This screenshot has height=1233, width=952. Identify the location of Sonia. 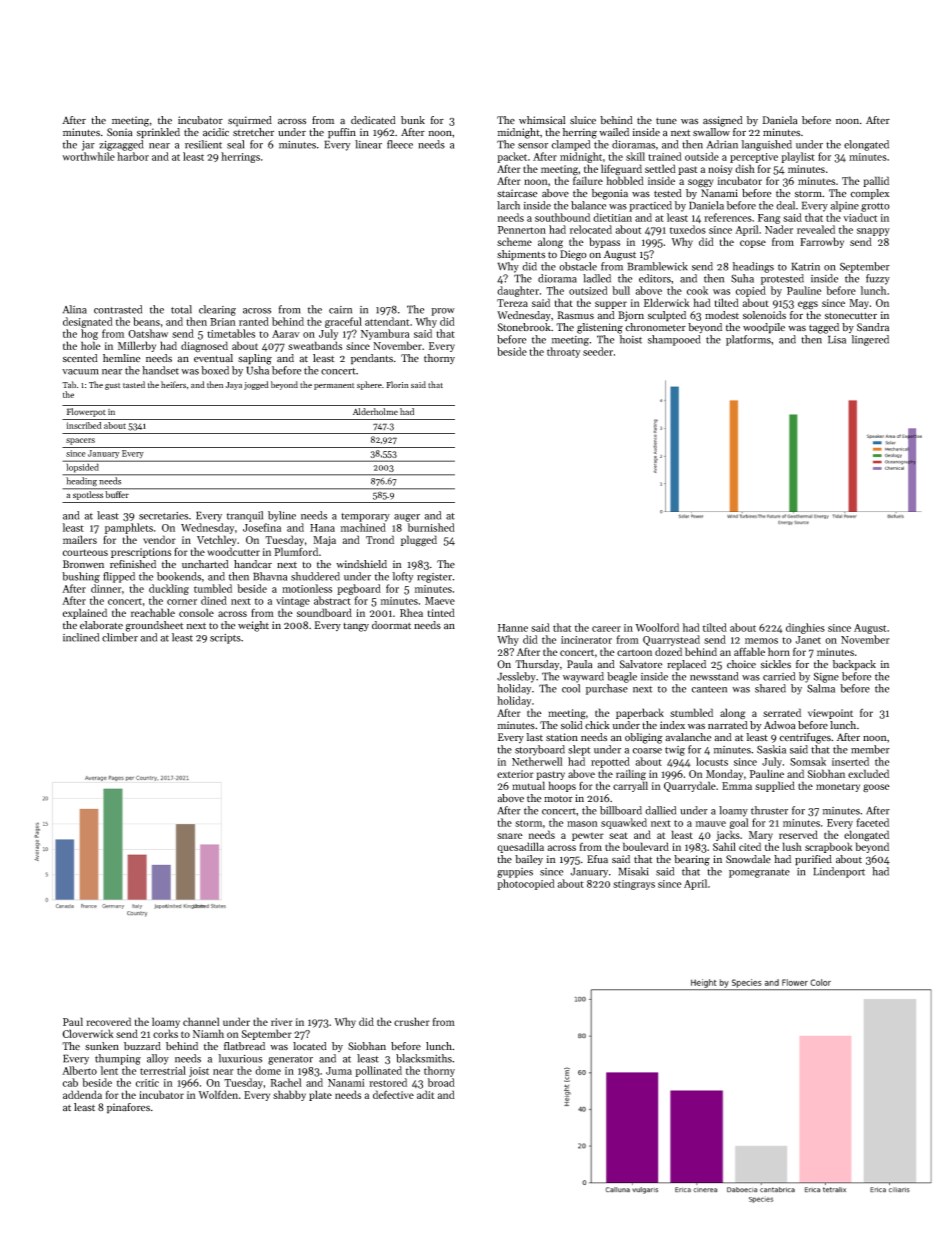
(119, 132).
